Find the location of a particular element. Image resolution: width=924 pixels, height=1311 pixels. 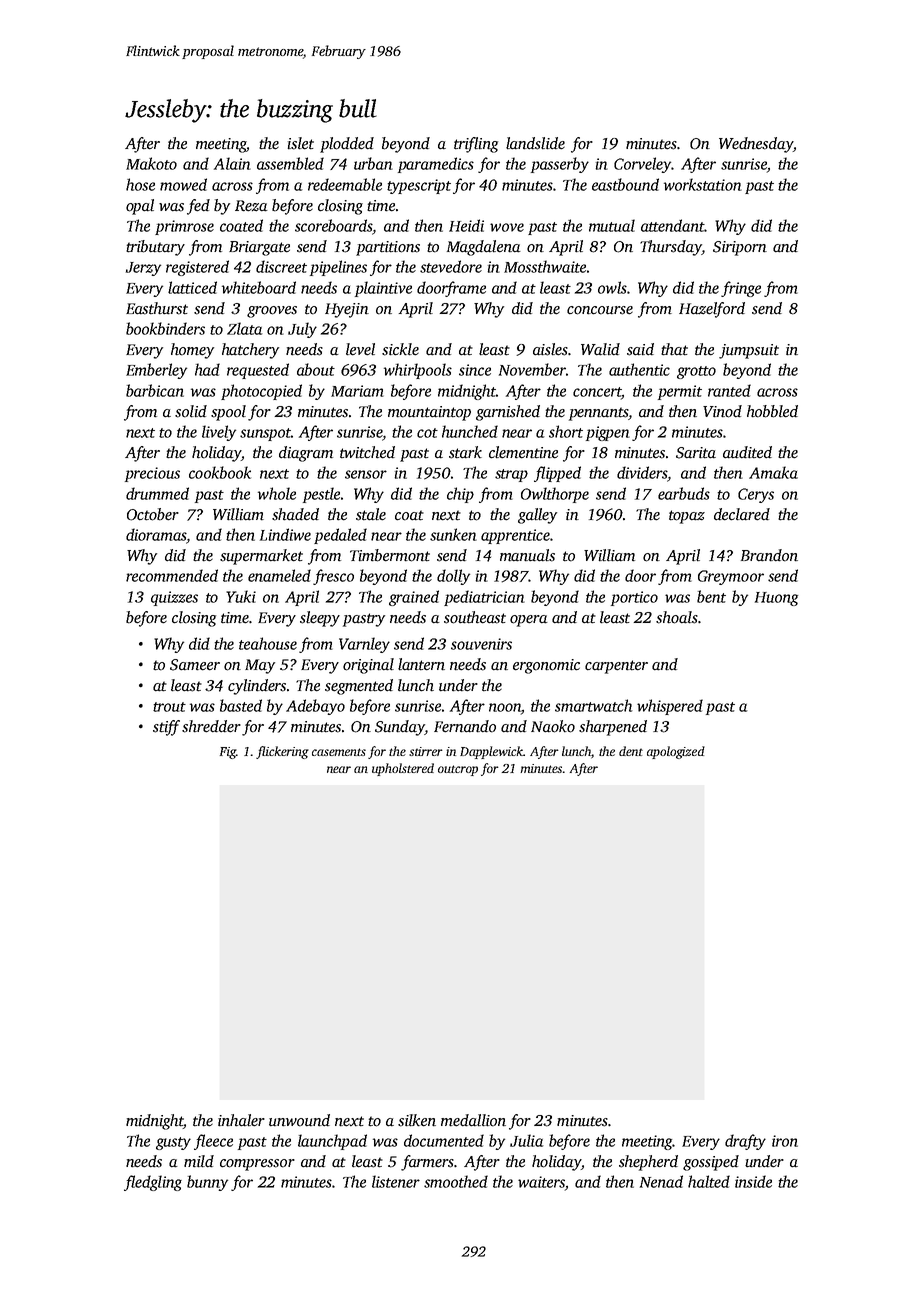

tributary is located at coordinates (155, 248).
